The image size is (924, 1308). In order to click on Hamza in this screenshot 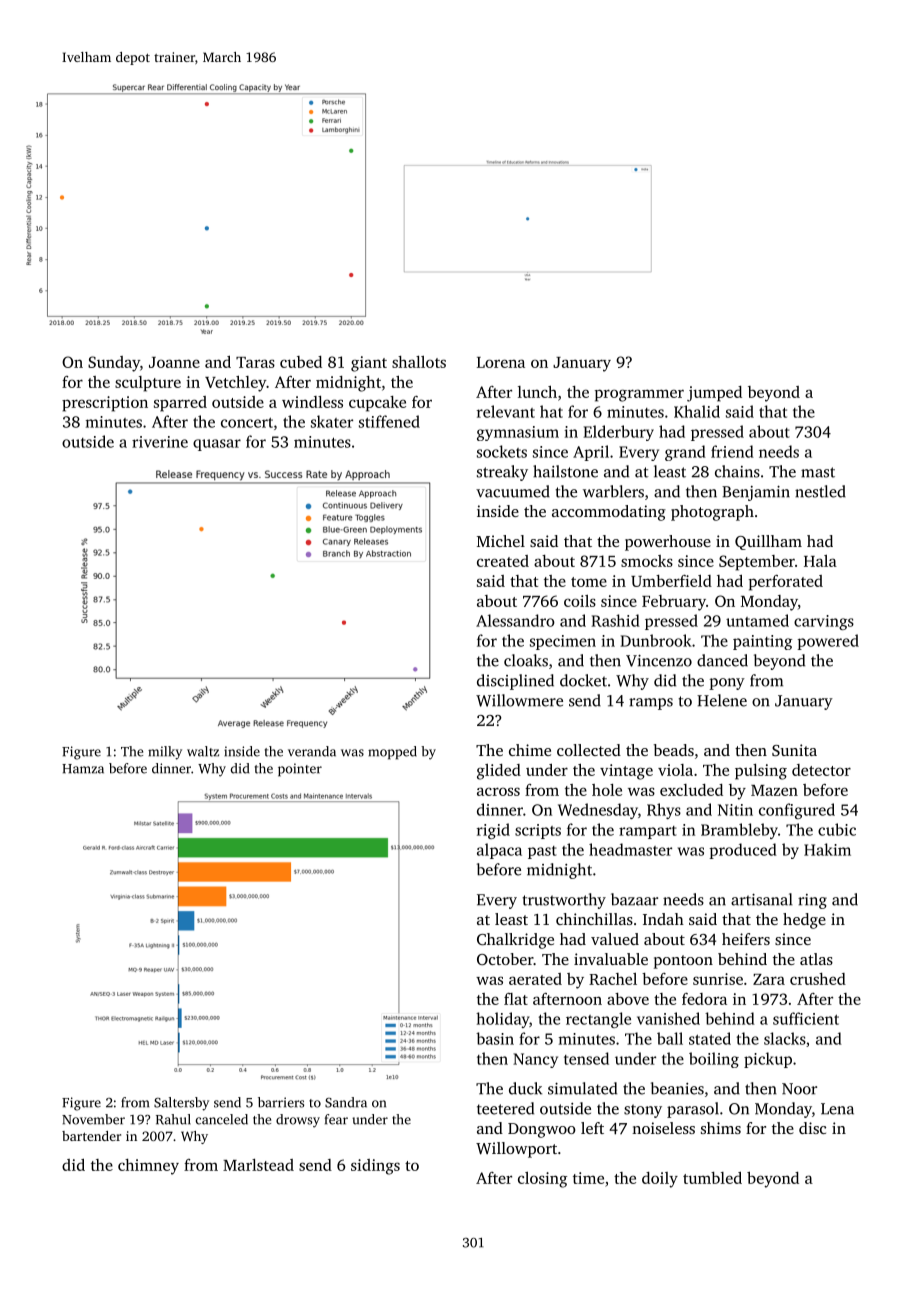, I will do `click(83, 769)`.
